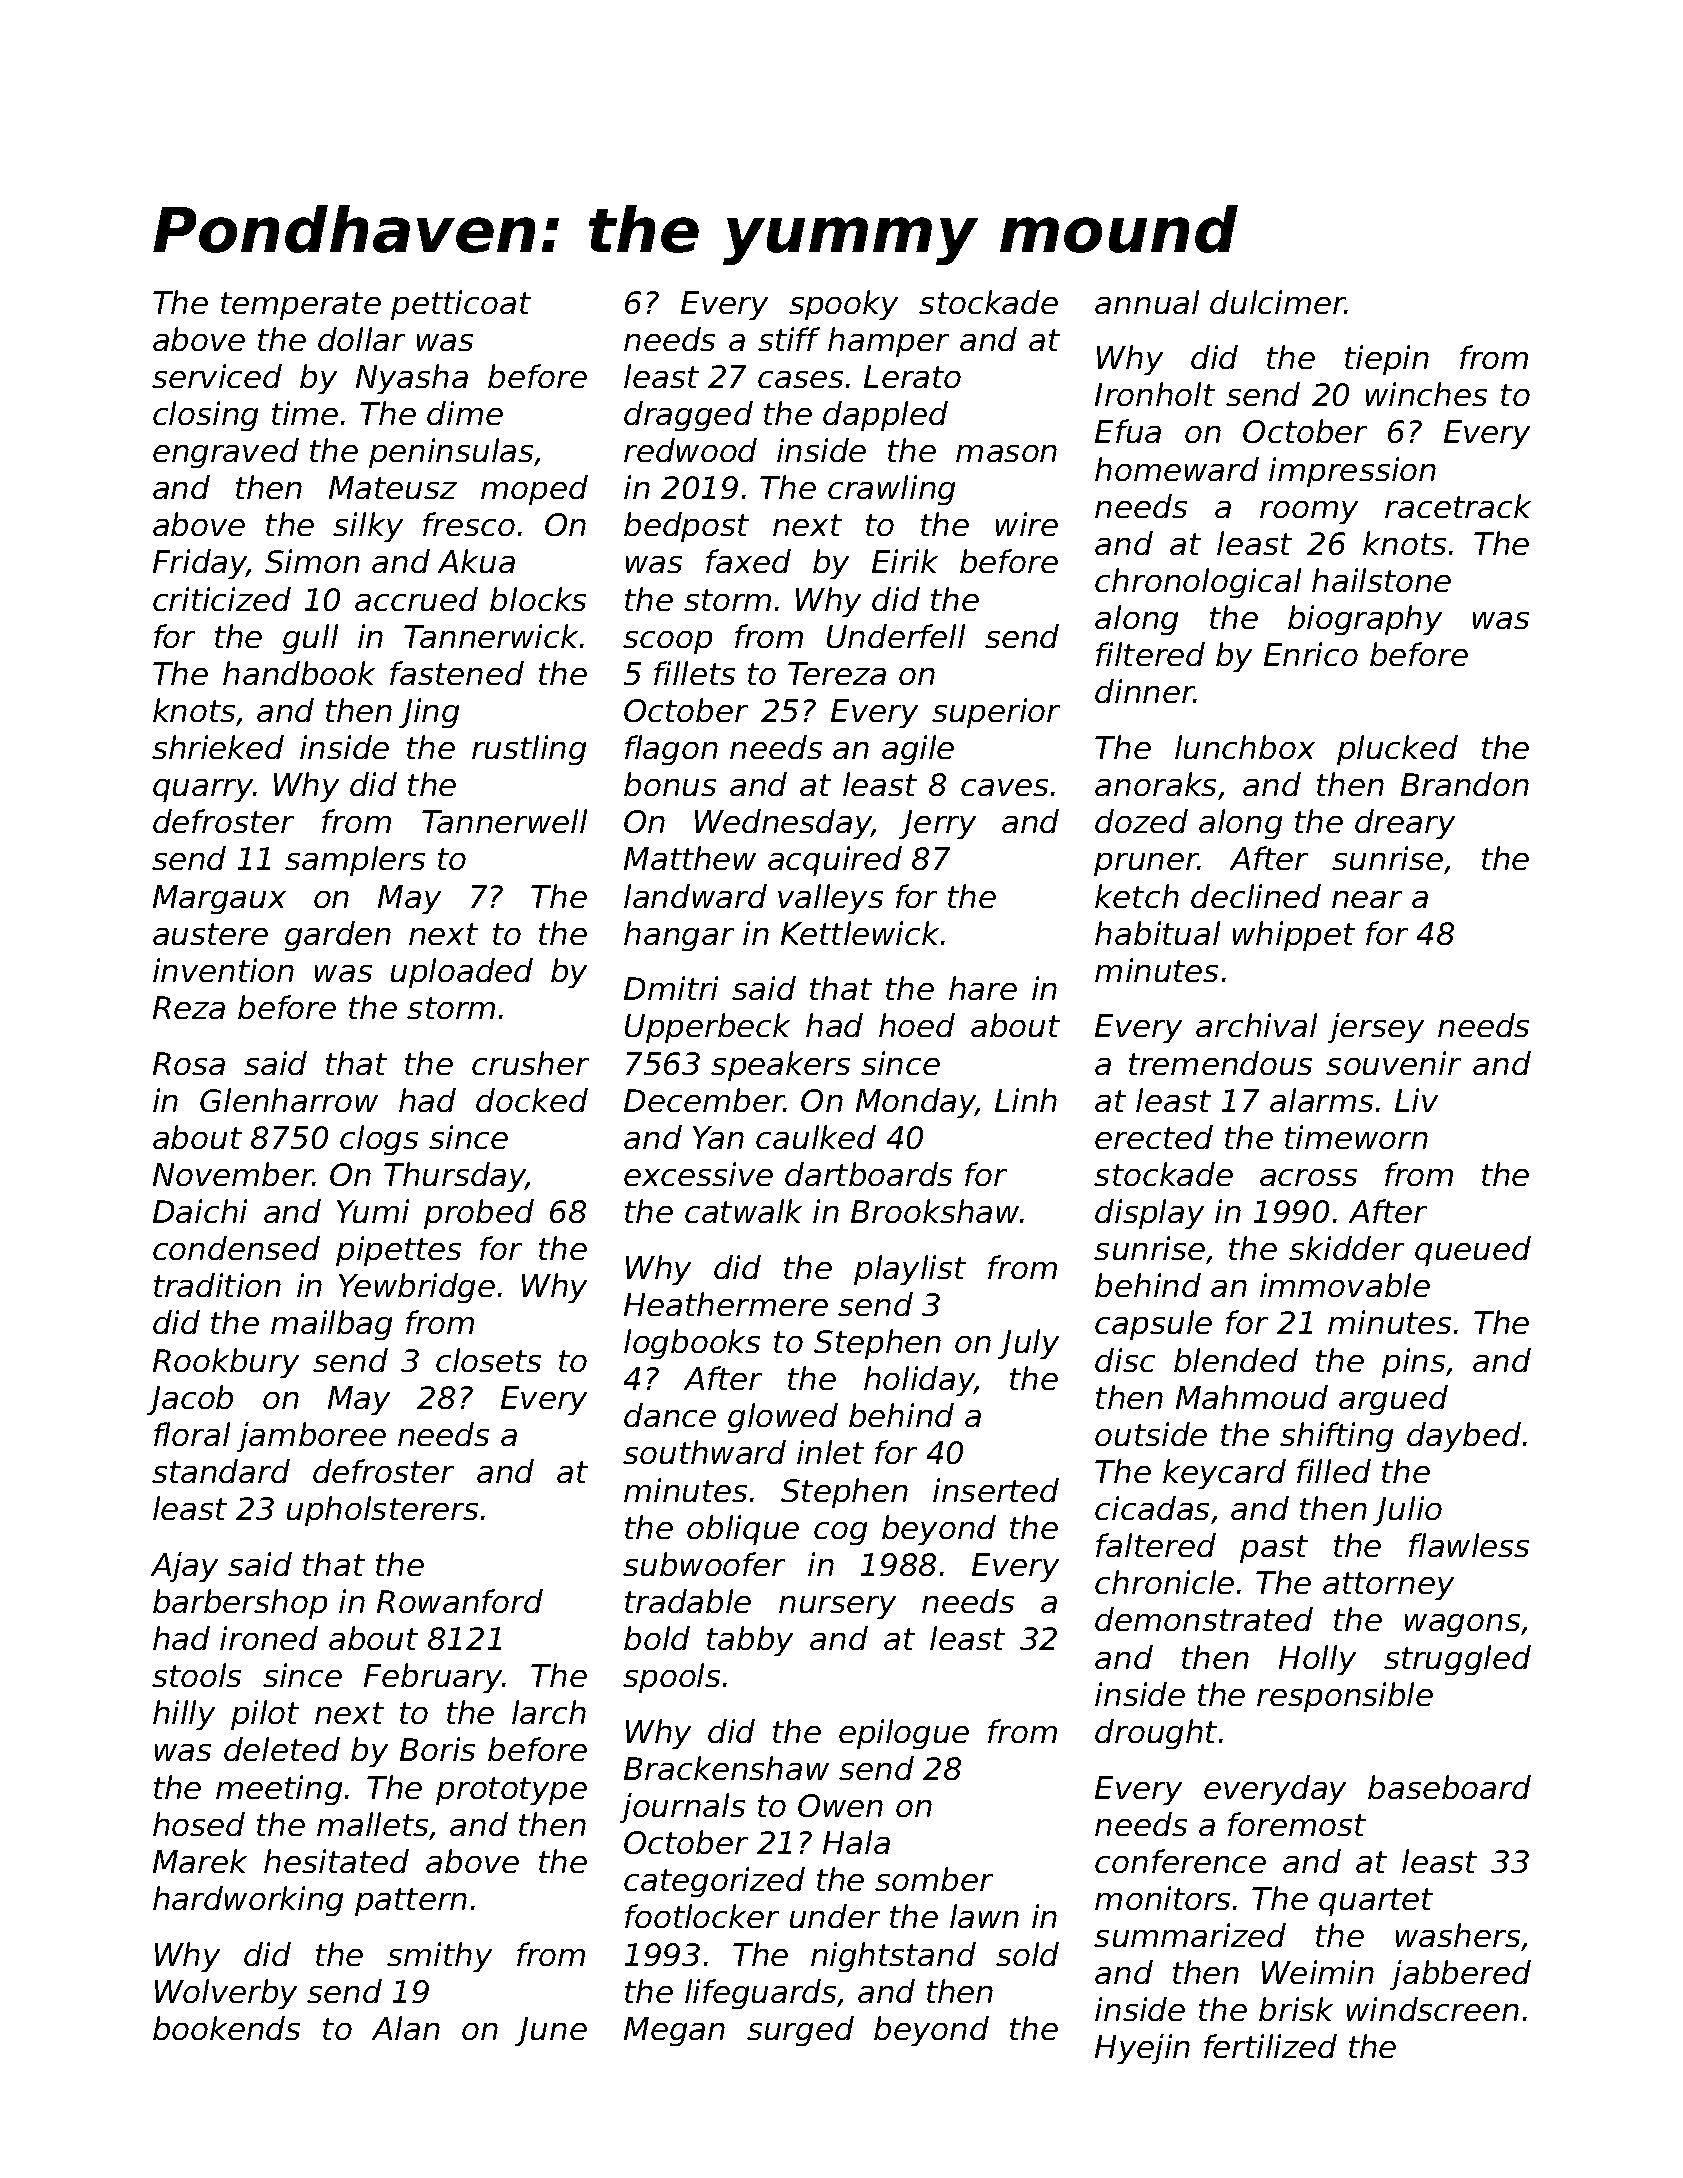 This screenshot has height=2178, width=1683. What do you see at coordinates (219, 899) in the screenshot?
I see `Margaux` at bounding box center [219, 899].
